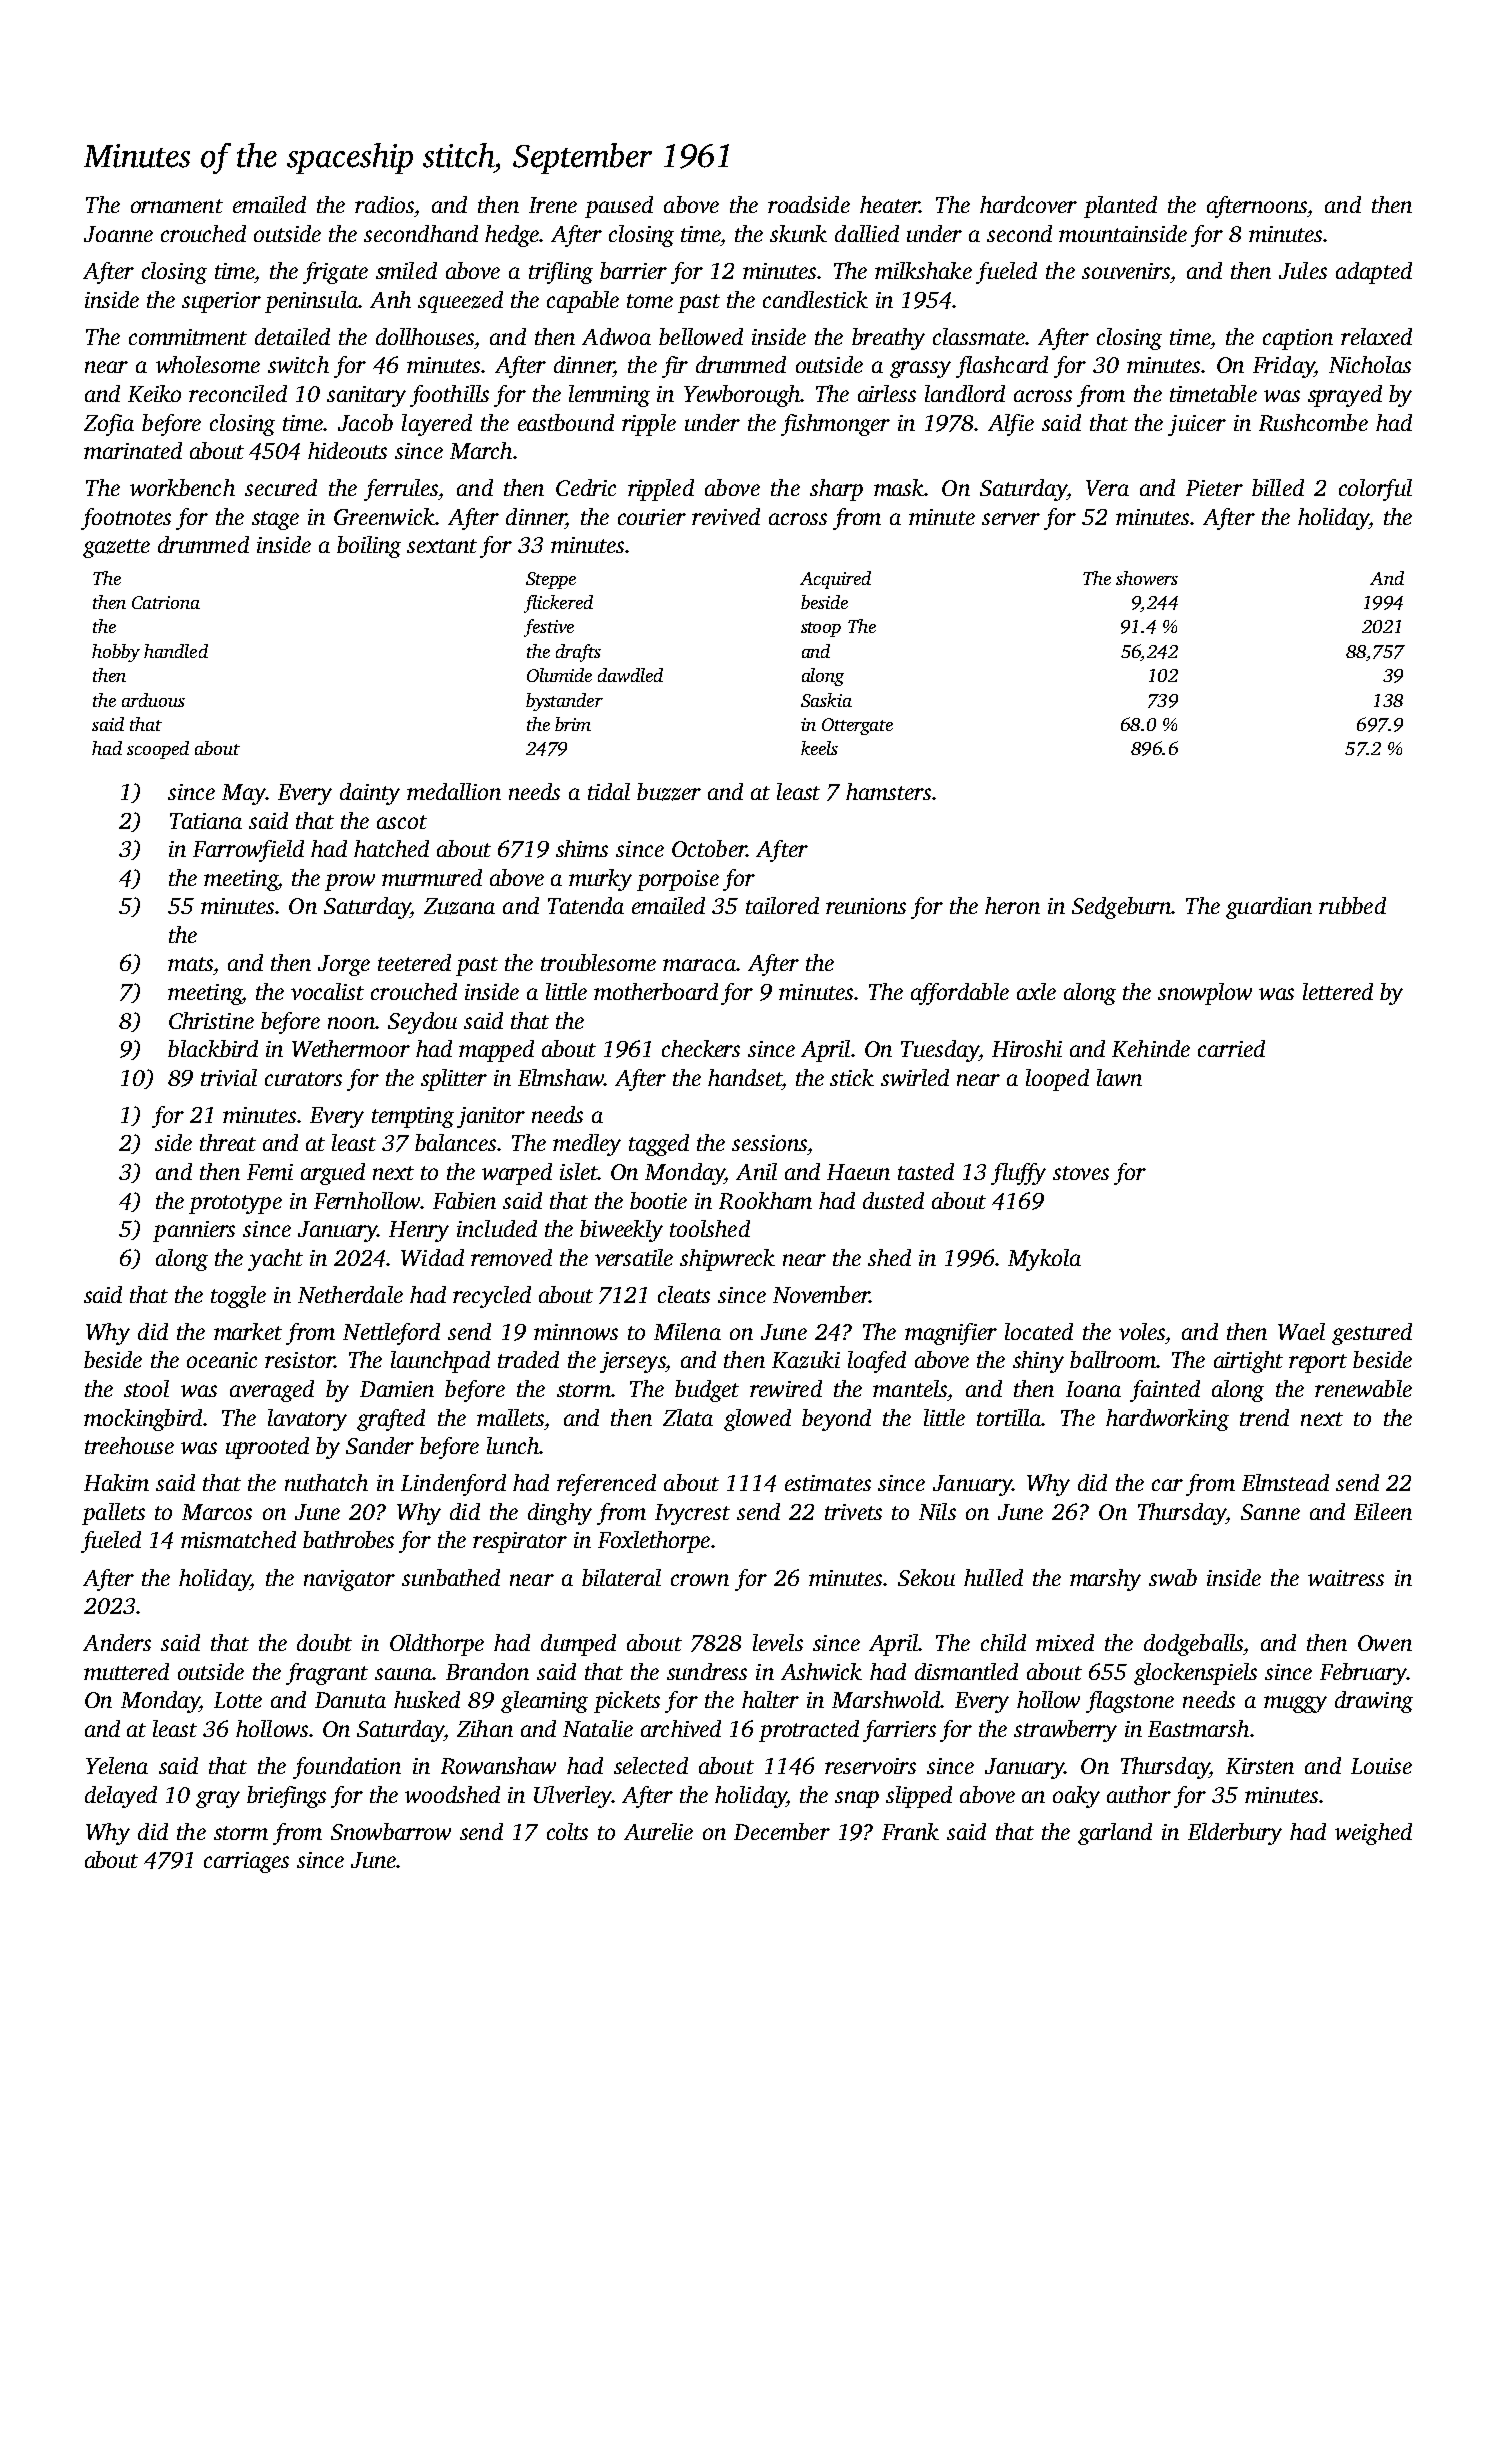  I want to click on hardworking, so click(1167, 1420).
